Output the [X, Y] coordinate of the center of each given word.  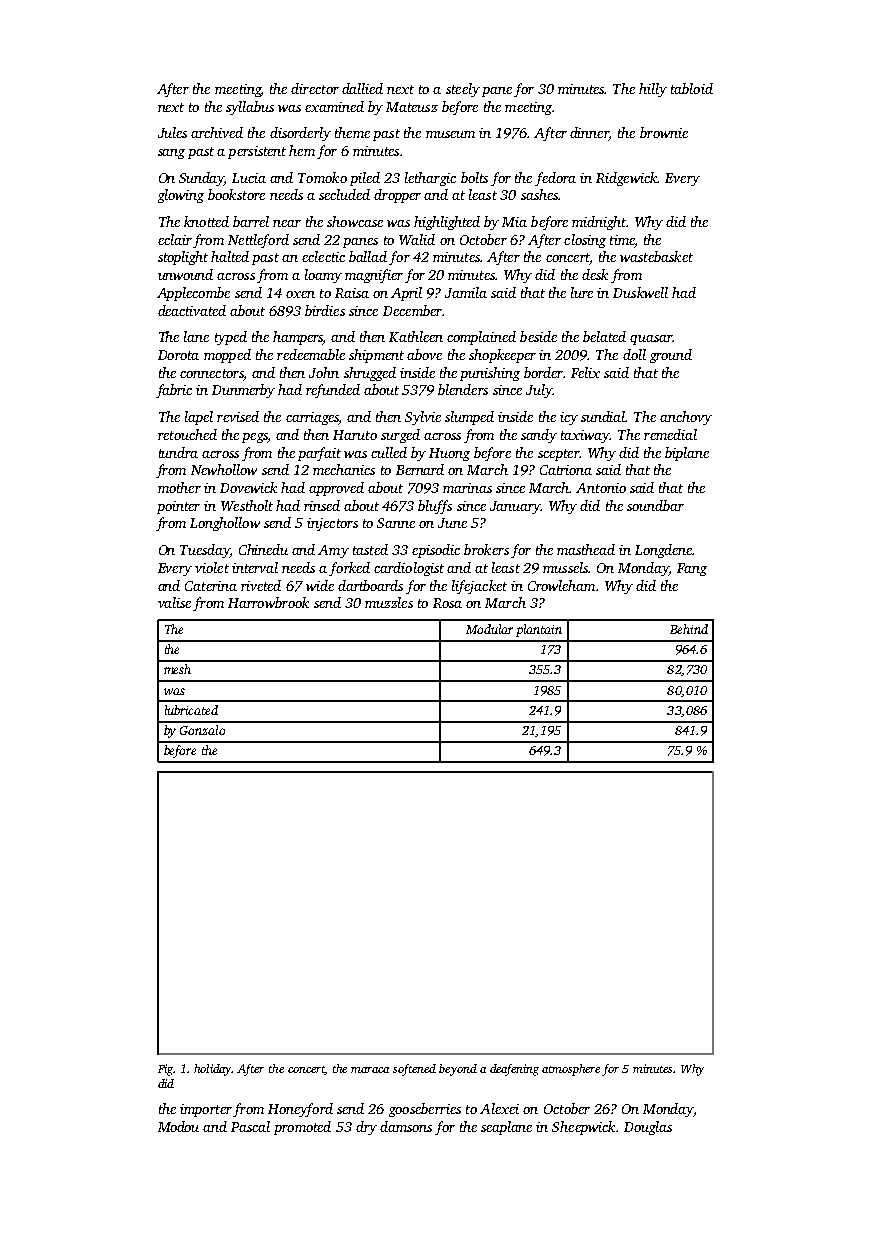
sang [171, 154]
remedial [670, 434]
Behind [689, 629]
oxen [300, 294]
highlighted [447, 223]
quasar [651, 340]
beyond [458, 1070]
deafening [514, 1070]
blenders [463, 389]
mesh [177, 669]
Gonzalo [202, 730]
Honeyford [300, 1110]
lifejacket [479, 587]
